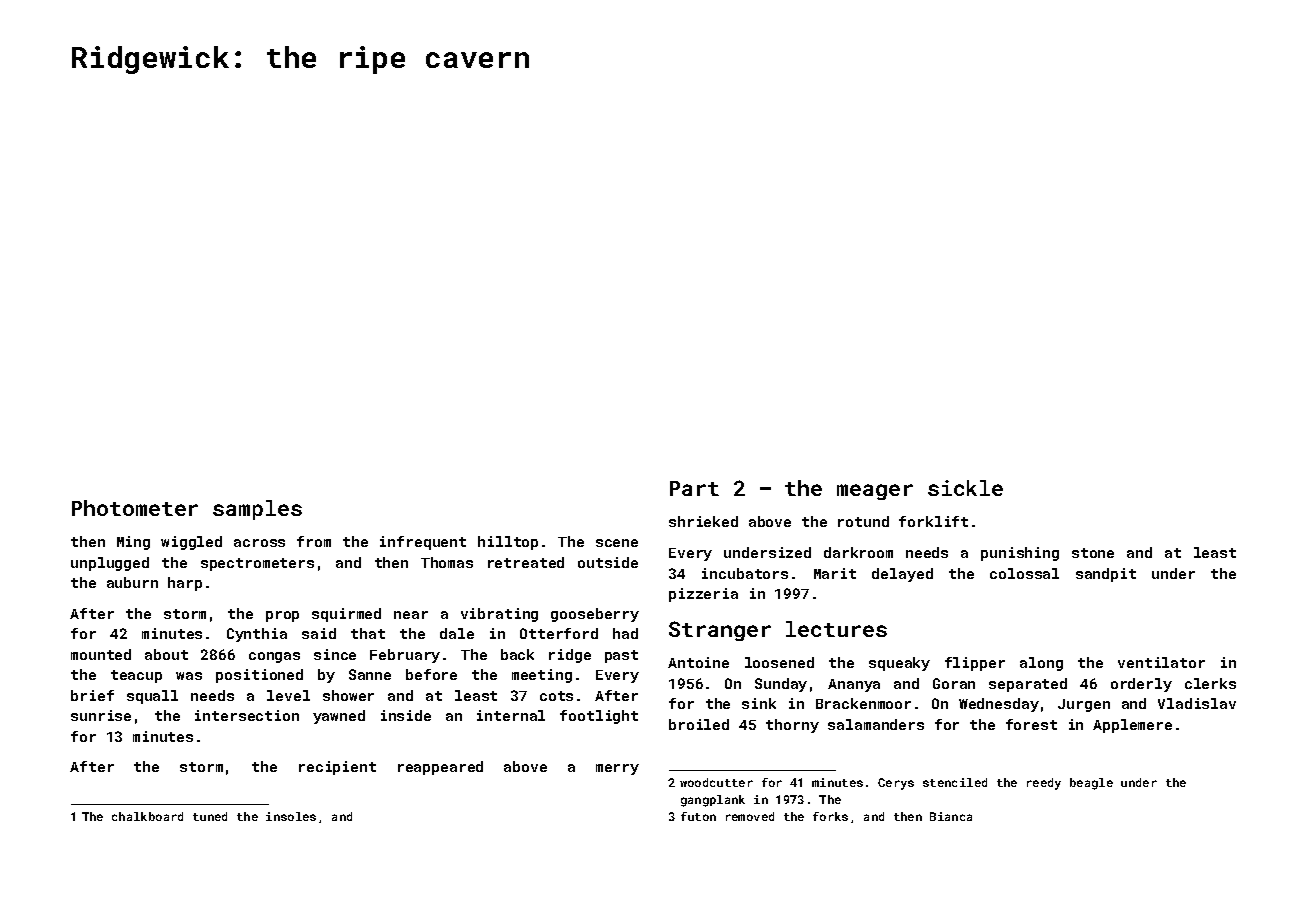 Image resolution: width=1308 pixels, height=924 pixels. Describe the element at coordinates (274, 657) in the image. I see `congas` at that location.
